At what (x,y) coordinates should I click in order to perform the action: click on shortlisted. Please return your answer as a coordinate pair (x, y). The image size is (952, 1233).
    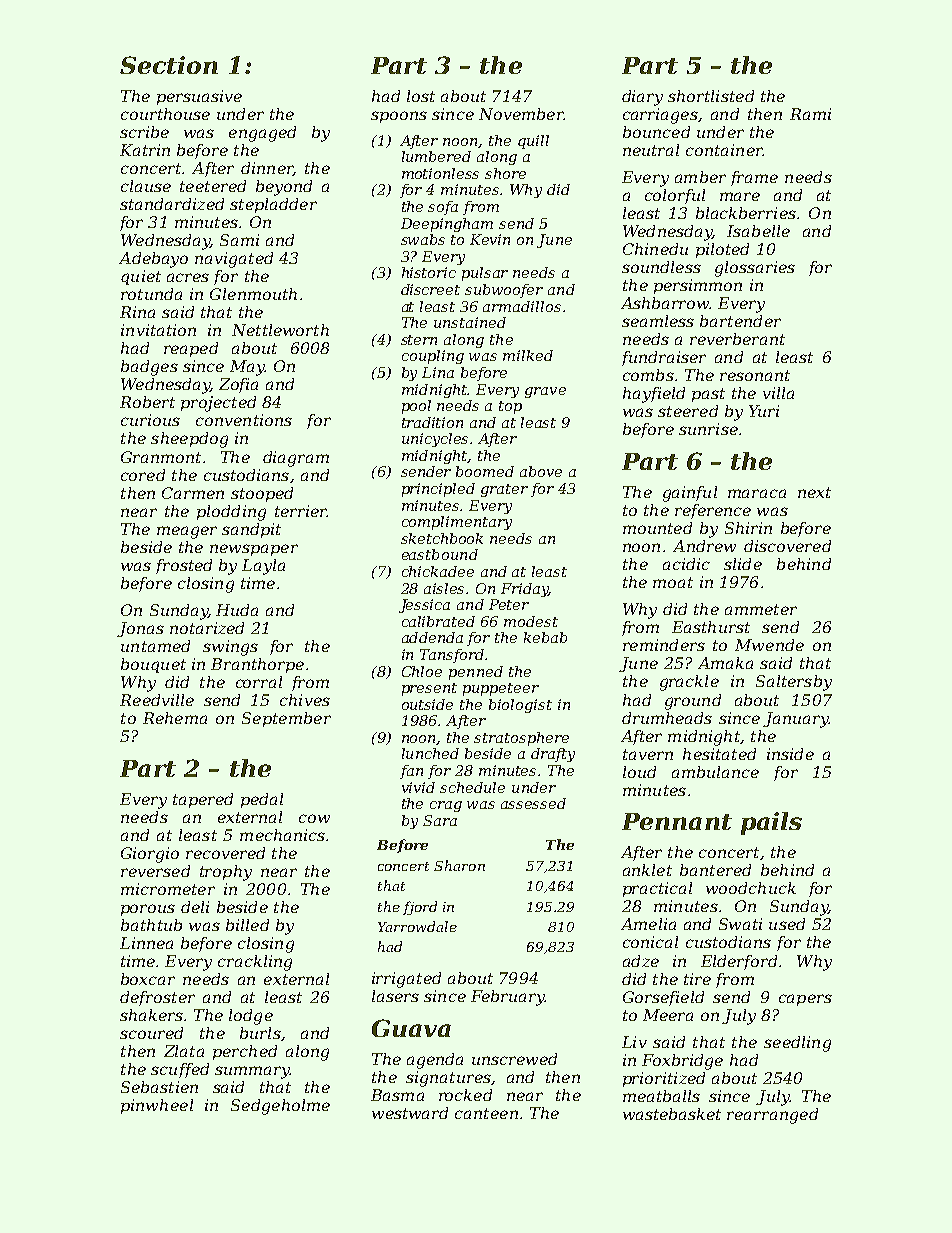
    Looking at the image, I should click on (711, 96).
